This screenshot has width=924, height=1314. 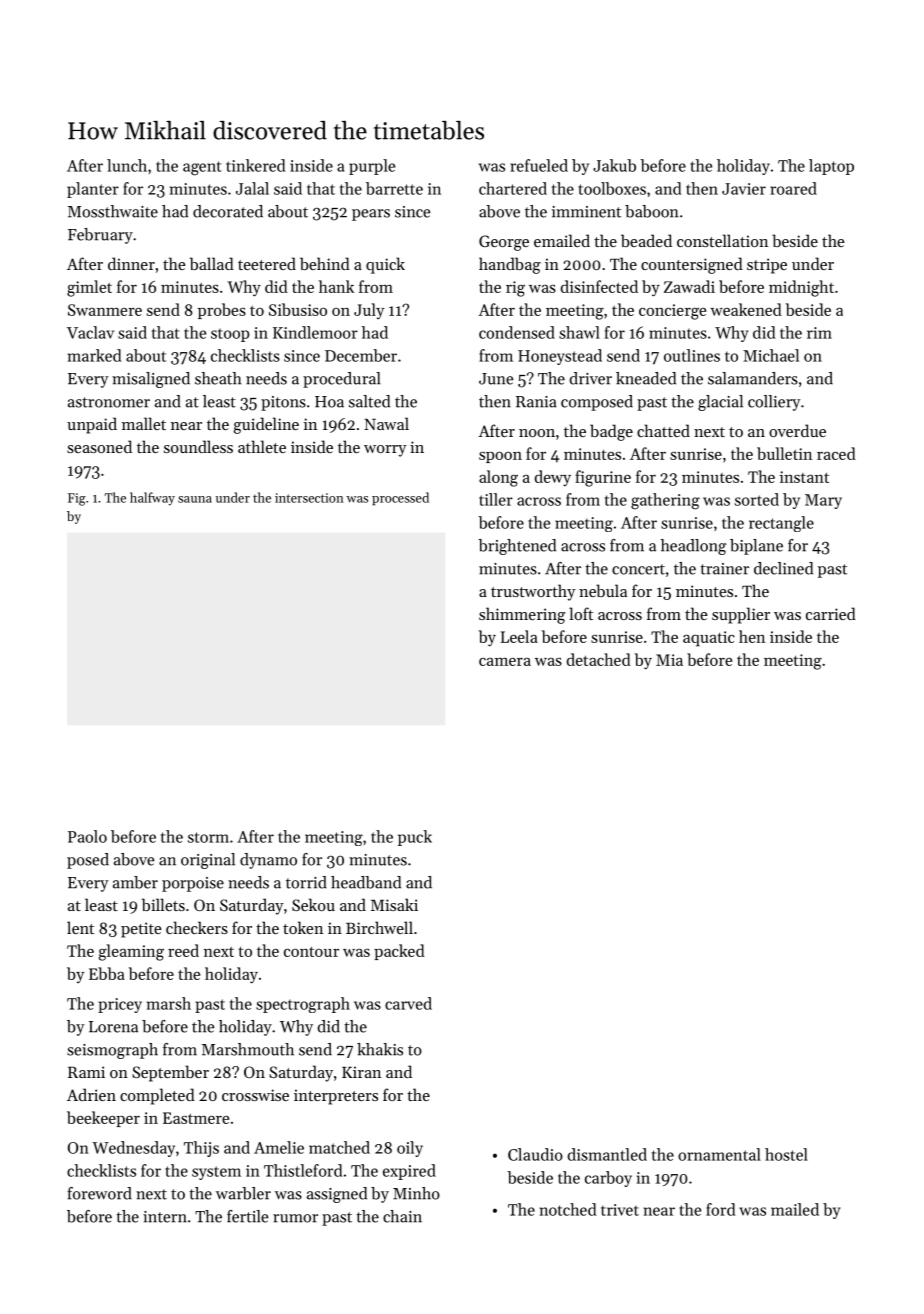 I want to click on storm, so click(x=208, y=837).
